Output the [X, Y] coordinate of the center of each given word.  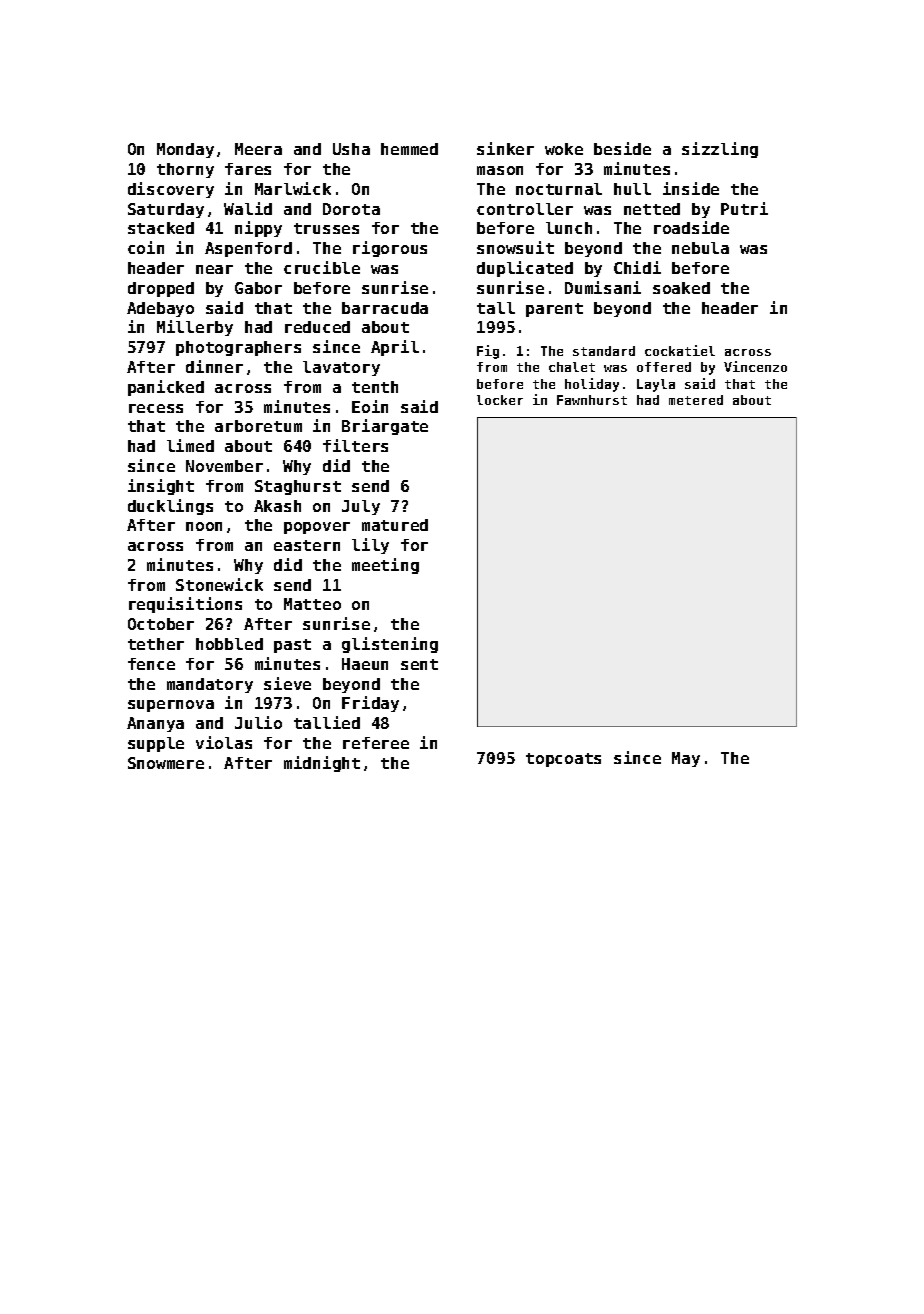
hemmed [409, 149]
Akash [277, 506]
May [686, 759]
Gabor [258, 288]
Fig [488, 352]
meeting [385, 566]
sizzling [720, 150]
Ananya [155, 724]
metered [696, 400]
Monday [185, 150]
